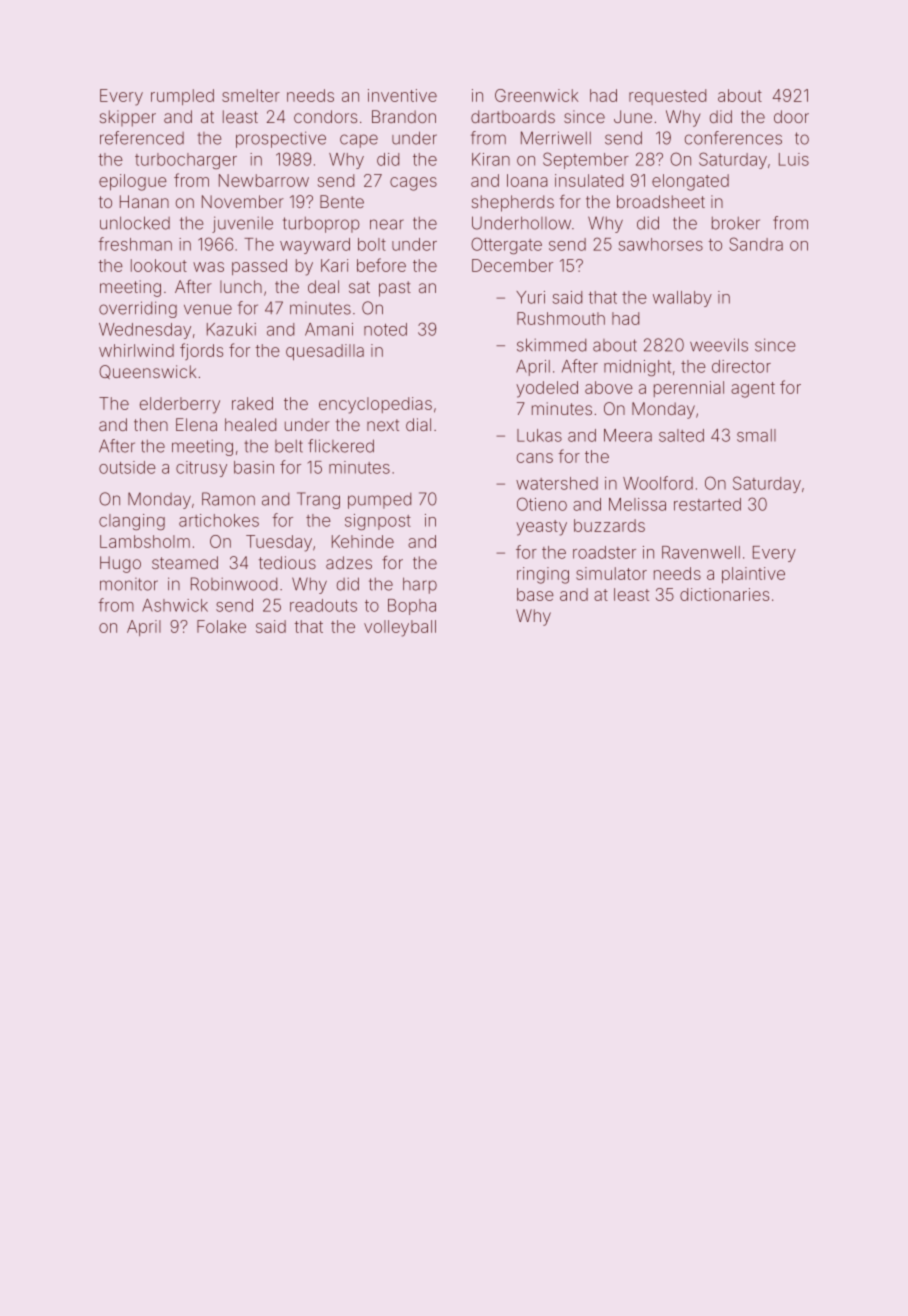 This screenshot has height=1316, width=908. Describe the element at coordinates (557, 483) in the screenshot. I see `watershed` at that location.
